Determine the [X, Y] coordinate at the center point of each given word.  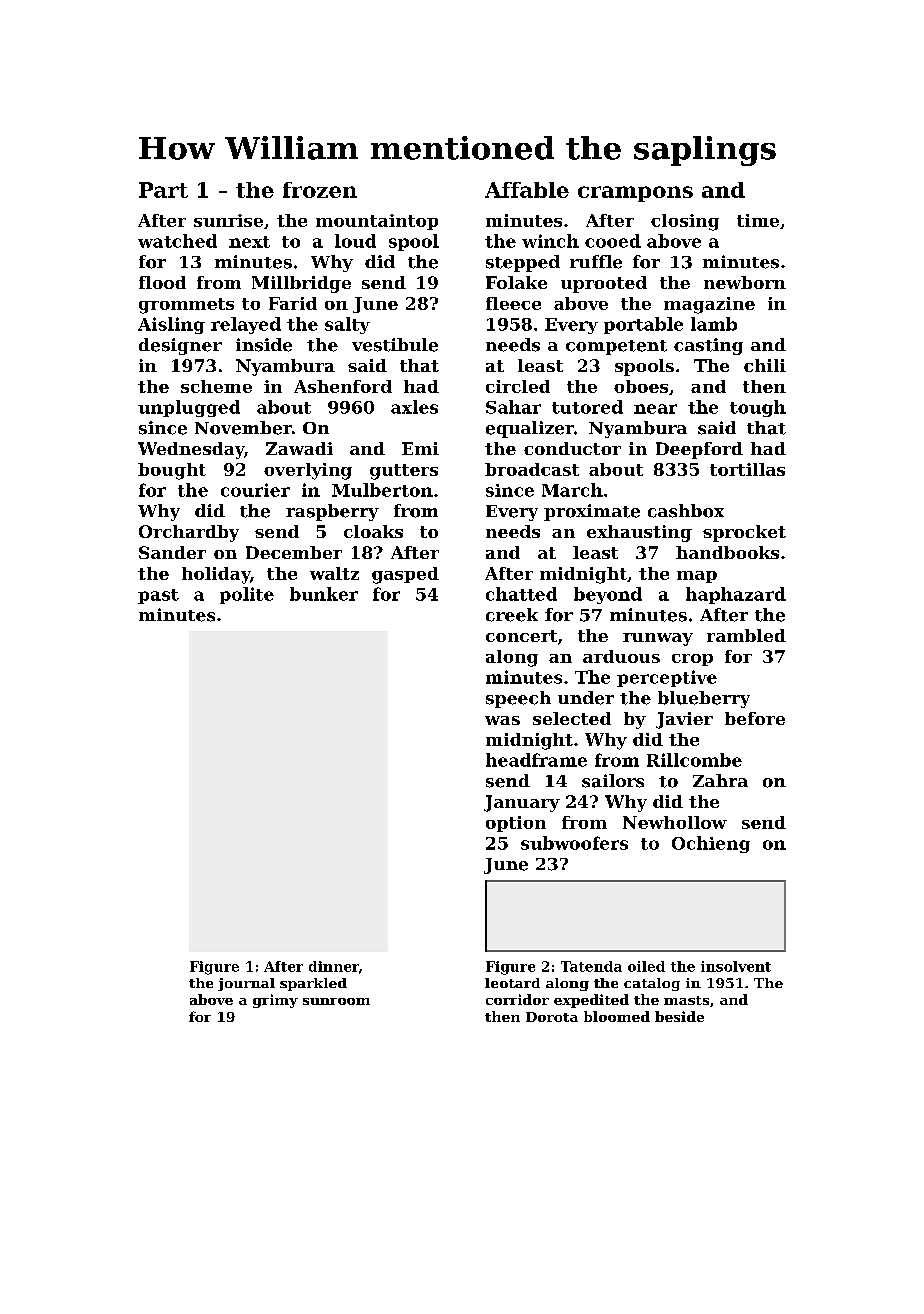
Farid [293, 303]
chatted [521, 594]
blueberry [704, 699]
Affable [527, 190]
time [758, 220]
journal [246, 984]
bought [172, 471]
